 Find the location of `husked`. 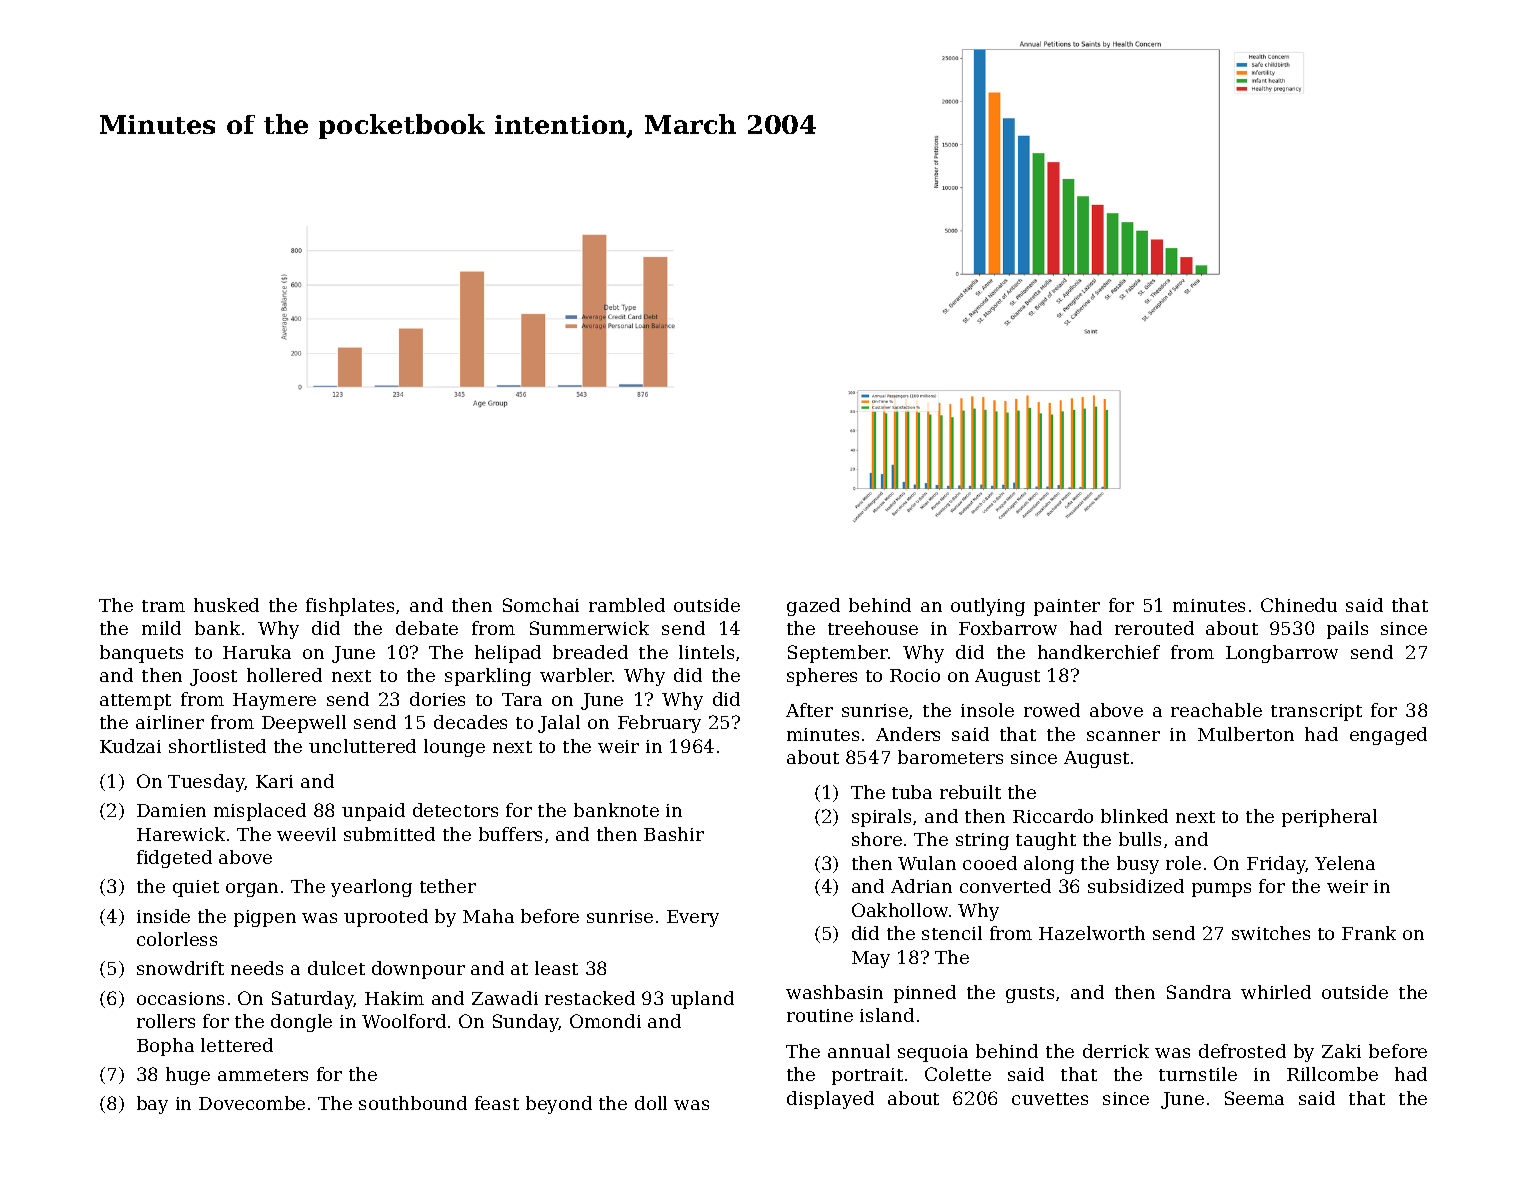

husked is located at coordinates (226, 605).
